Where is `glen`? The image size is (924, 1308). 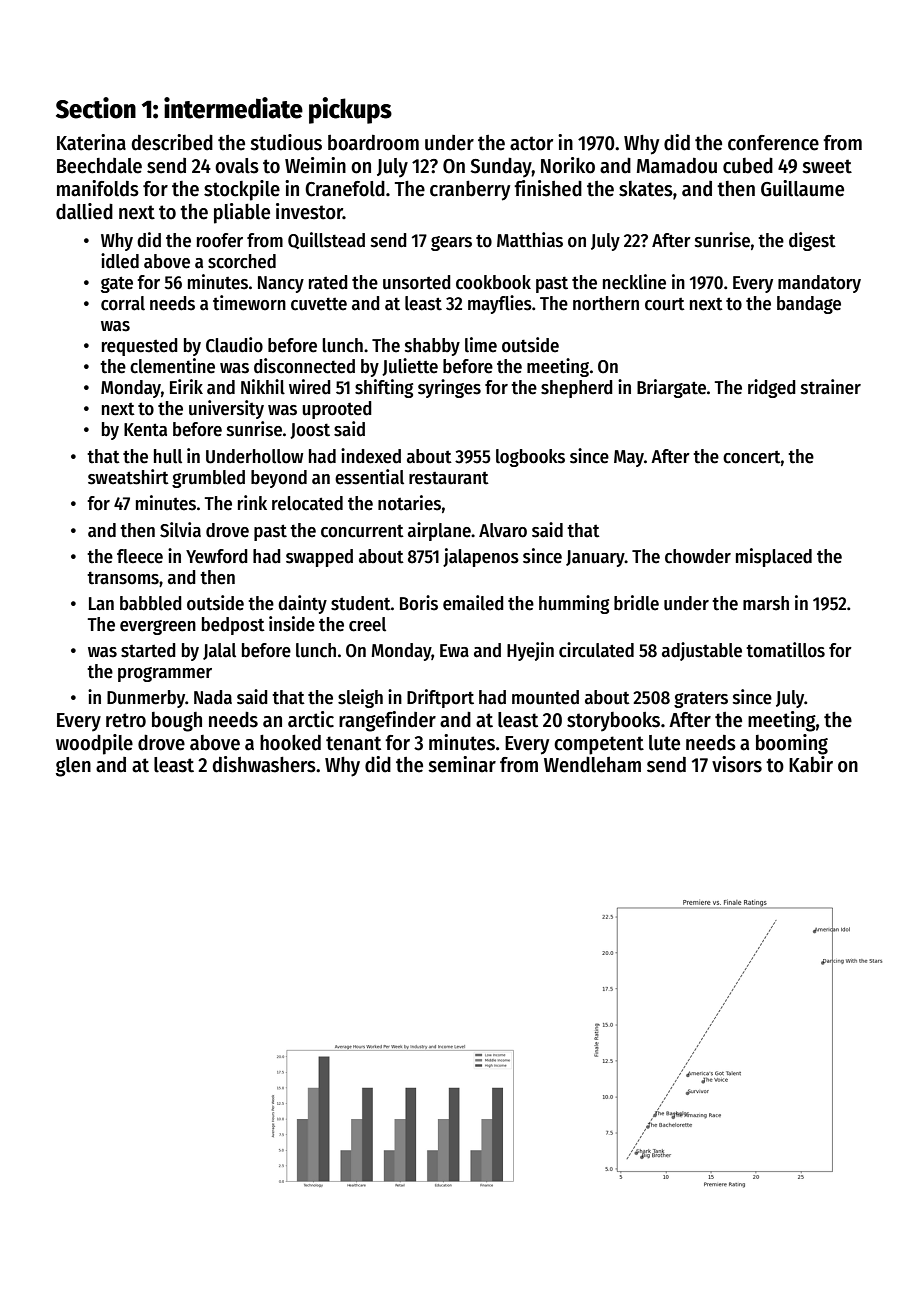 glen is located at coordinates (73, 767).
